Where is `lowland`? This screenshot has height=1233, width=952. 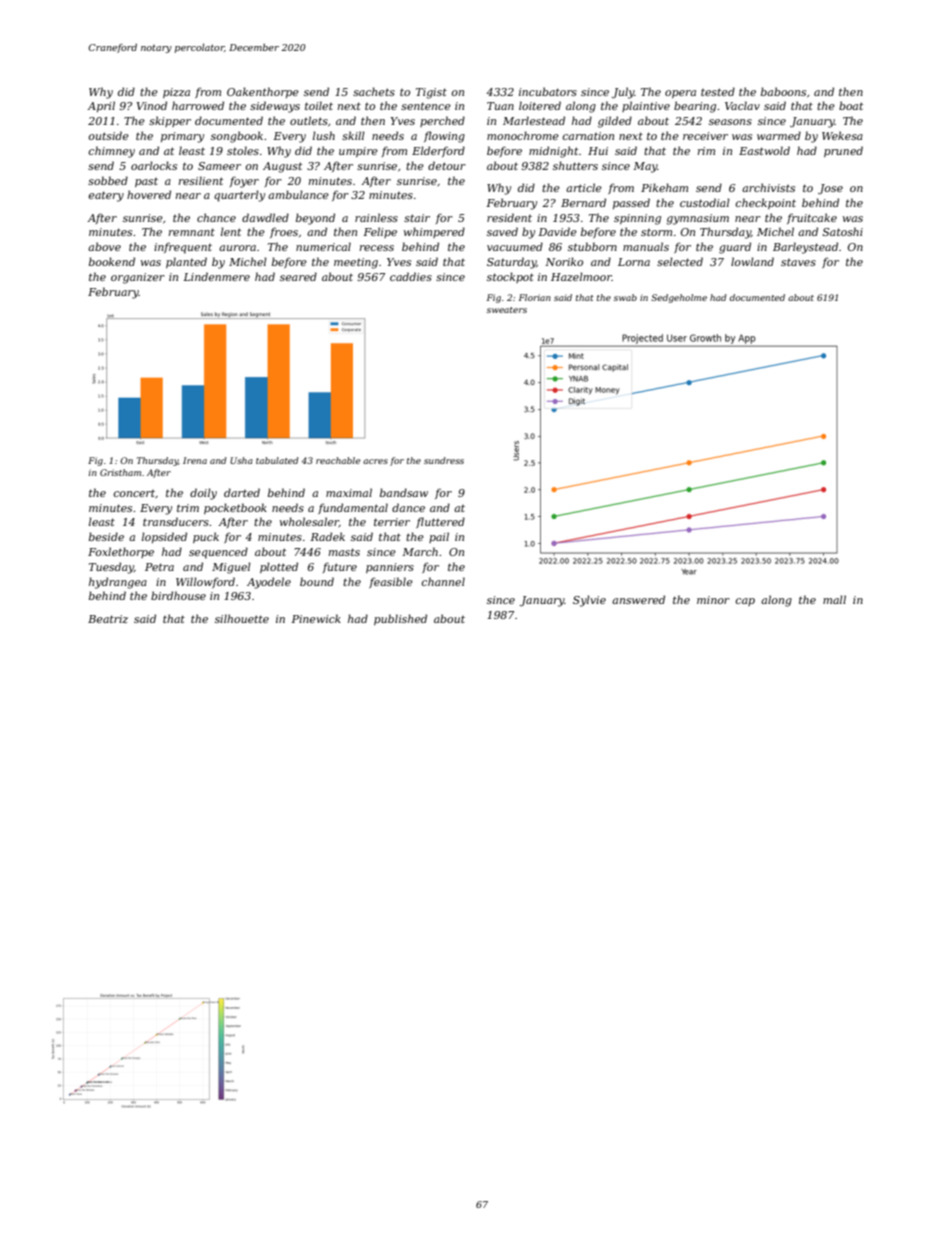 lowland is located at coordinates (752, 261).
